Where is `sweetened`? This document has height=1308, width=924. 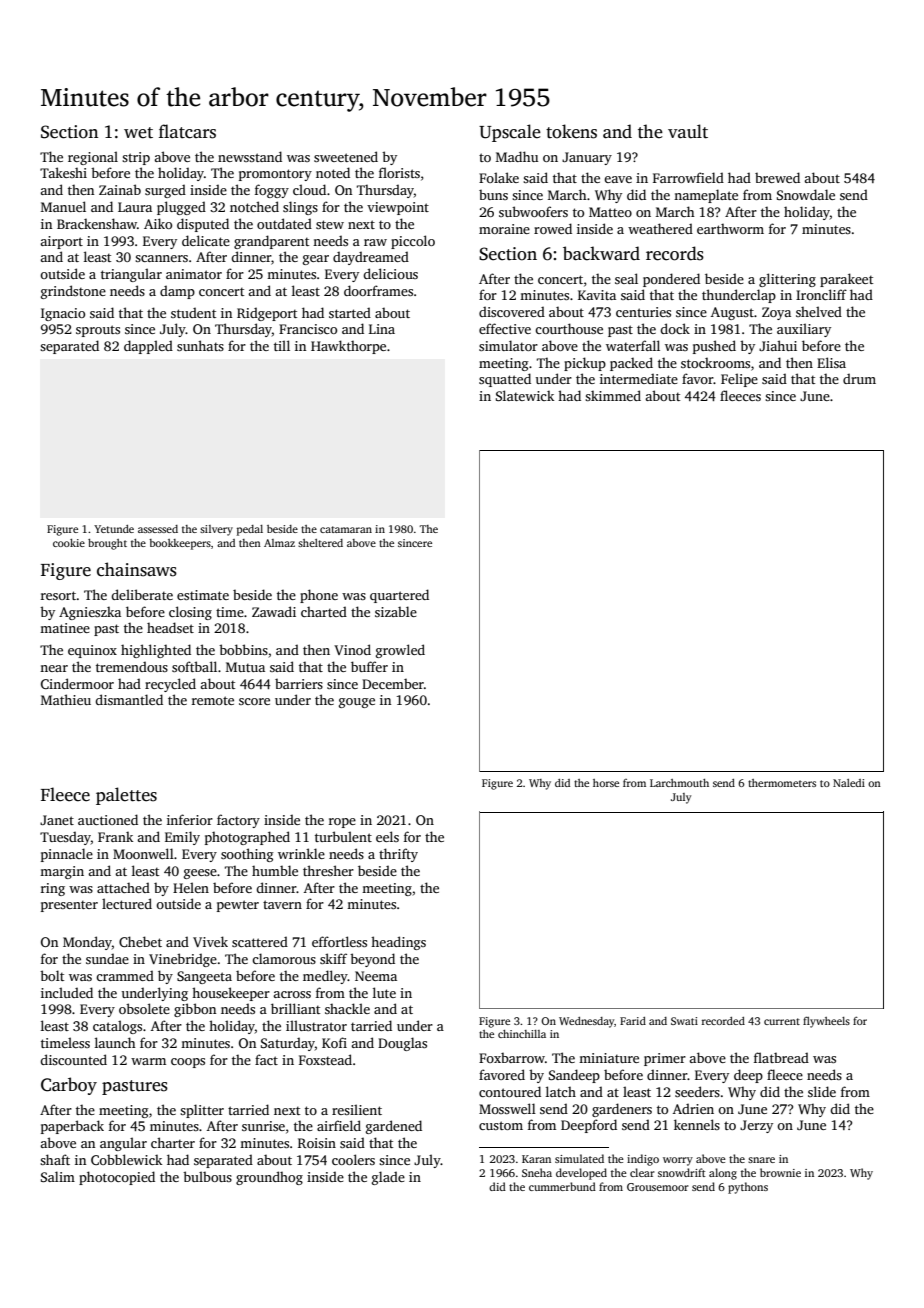 sweetened is located at coordinates (346, 156).
